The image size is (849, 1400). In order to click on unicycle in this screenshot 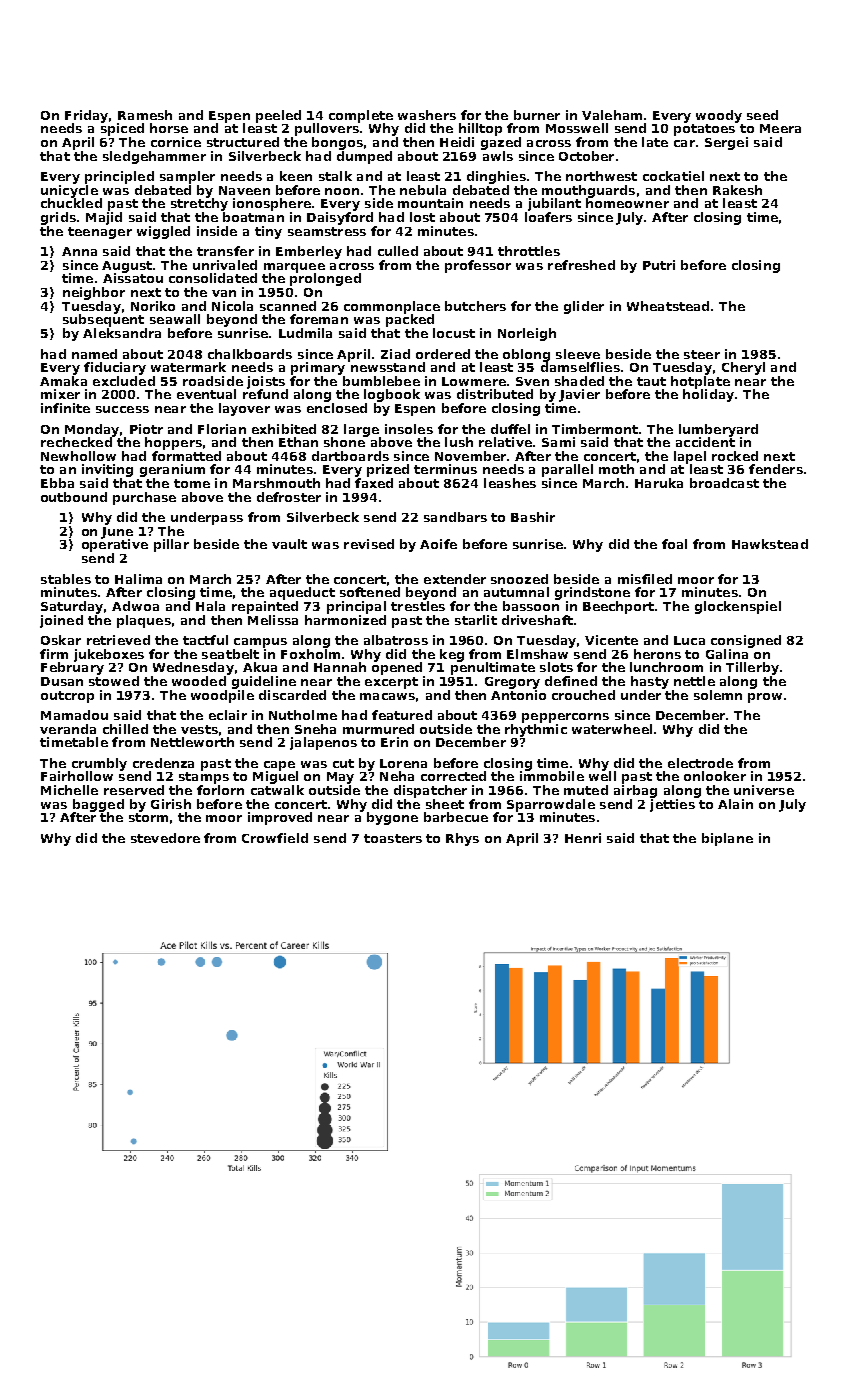, I will do `click(69, 191)`.
